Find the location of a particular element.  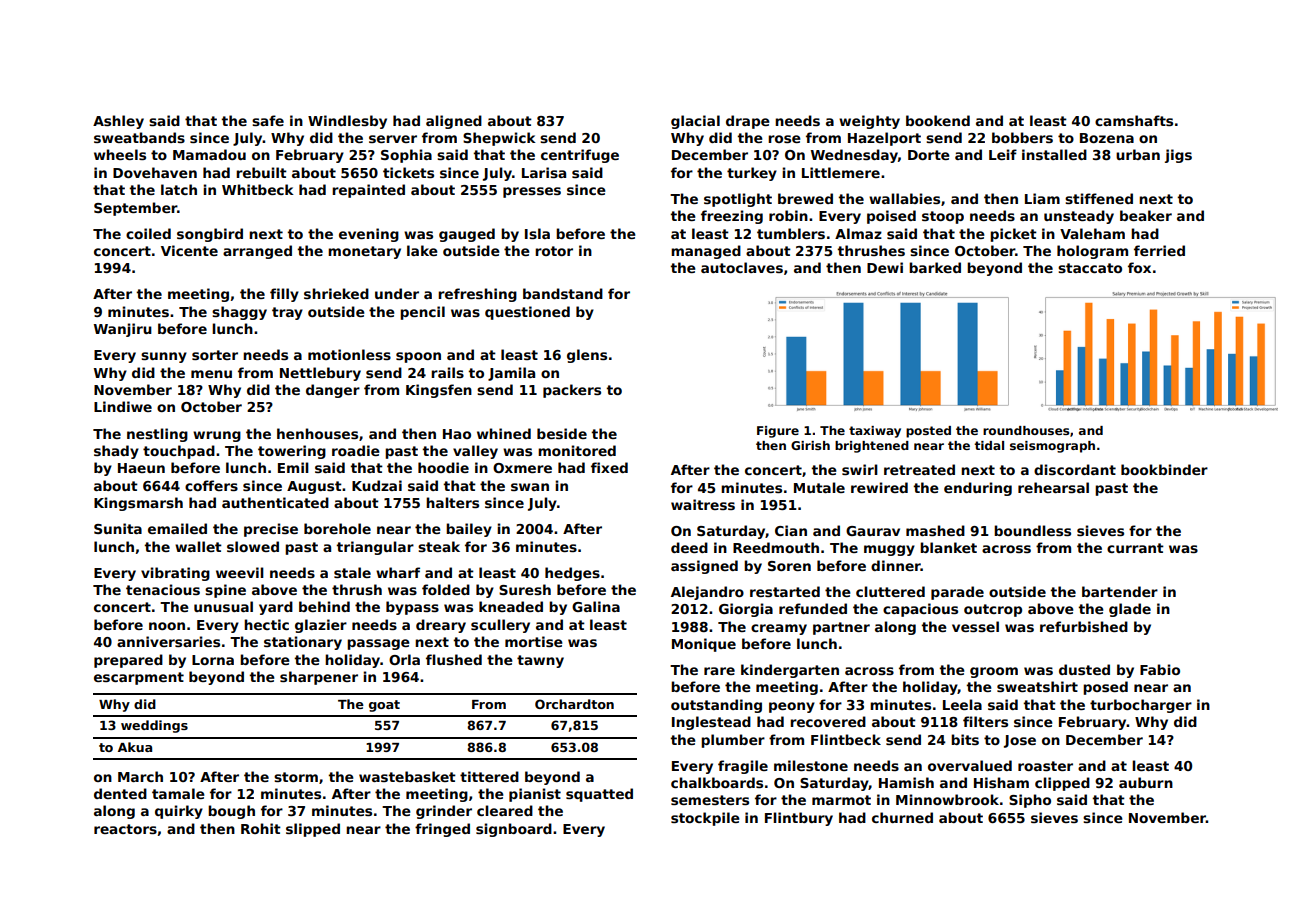

glens is located at coordinates (587, 356).
